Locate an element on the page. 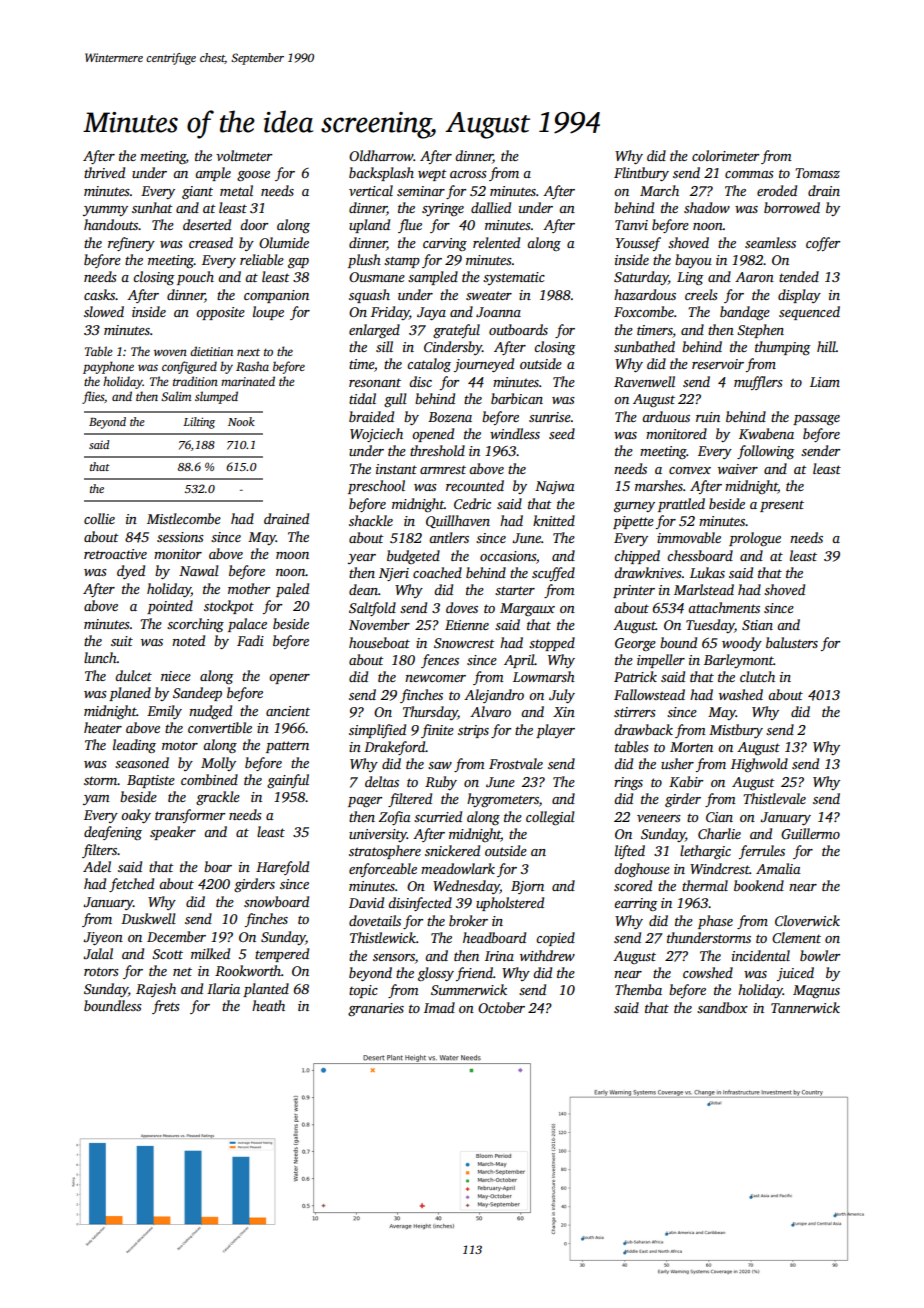 The width and height of the page is (924, 1308). Ravenwell is located at coordinates (644, 381).
